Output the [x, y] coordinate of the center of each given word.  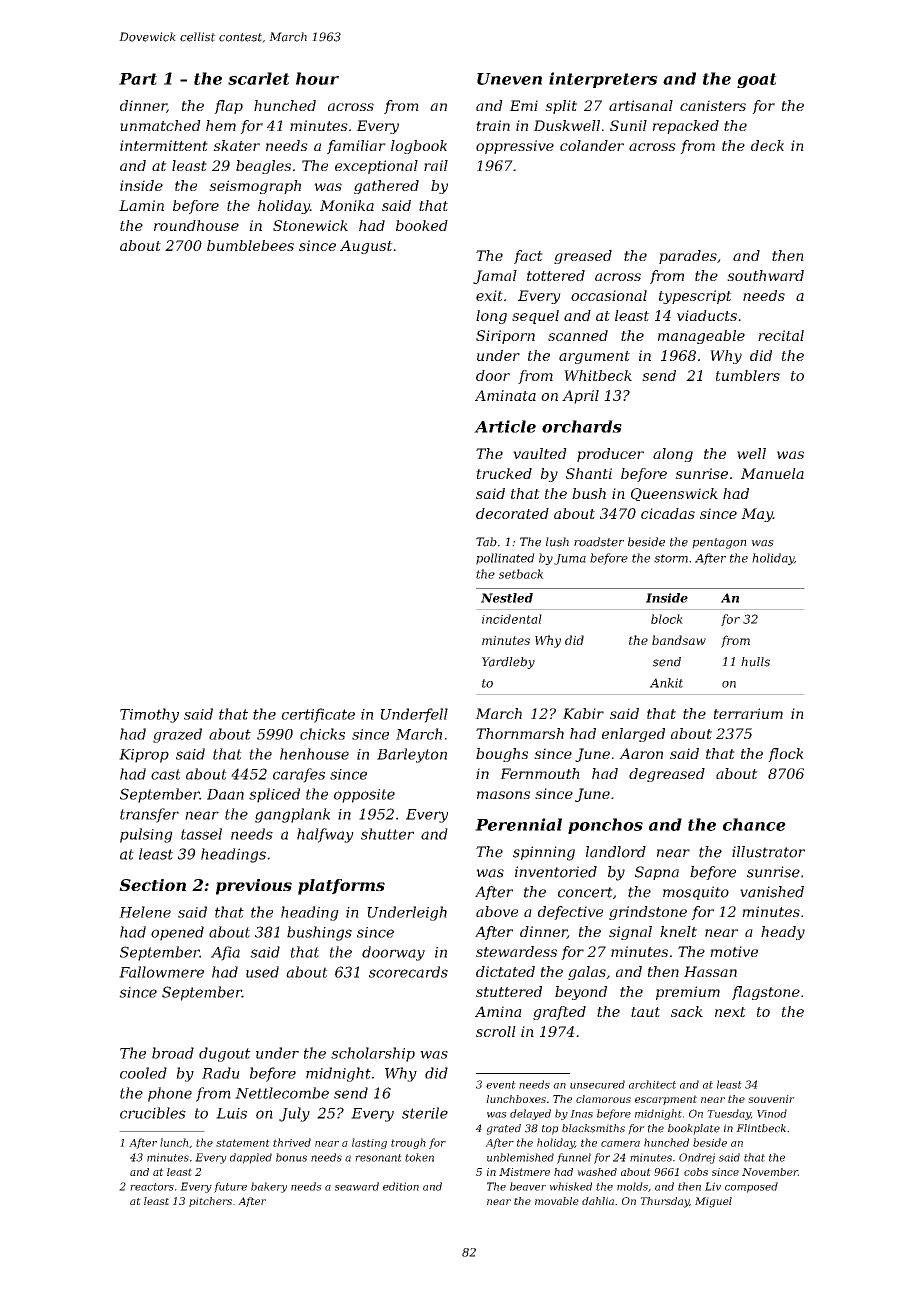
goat [757, 80]
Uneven [509, 79]
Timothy [149, 715]
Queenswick [674, 494]
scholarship [373, 1054]
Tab [486, 542]
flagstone [766, 993]
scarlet [259, 78]
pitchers [210, 1202]
